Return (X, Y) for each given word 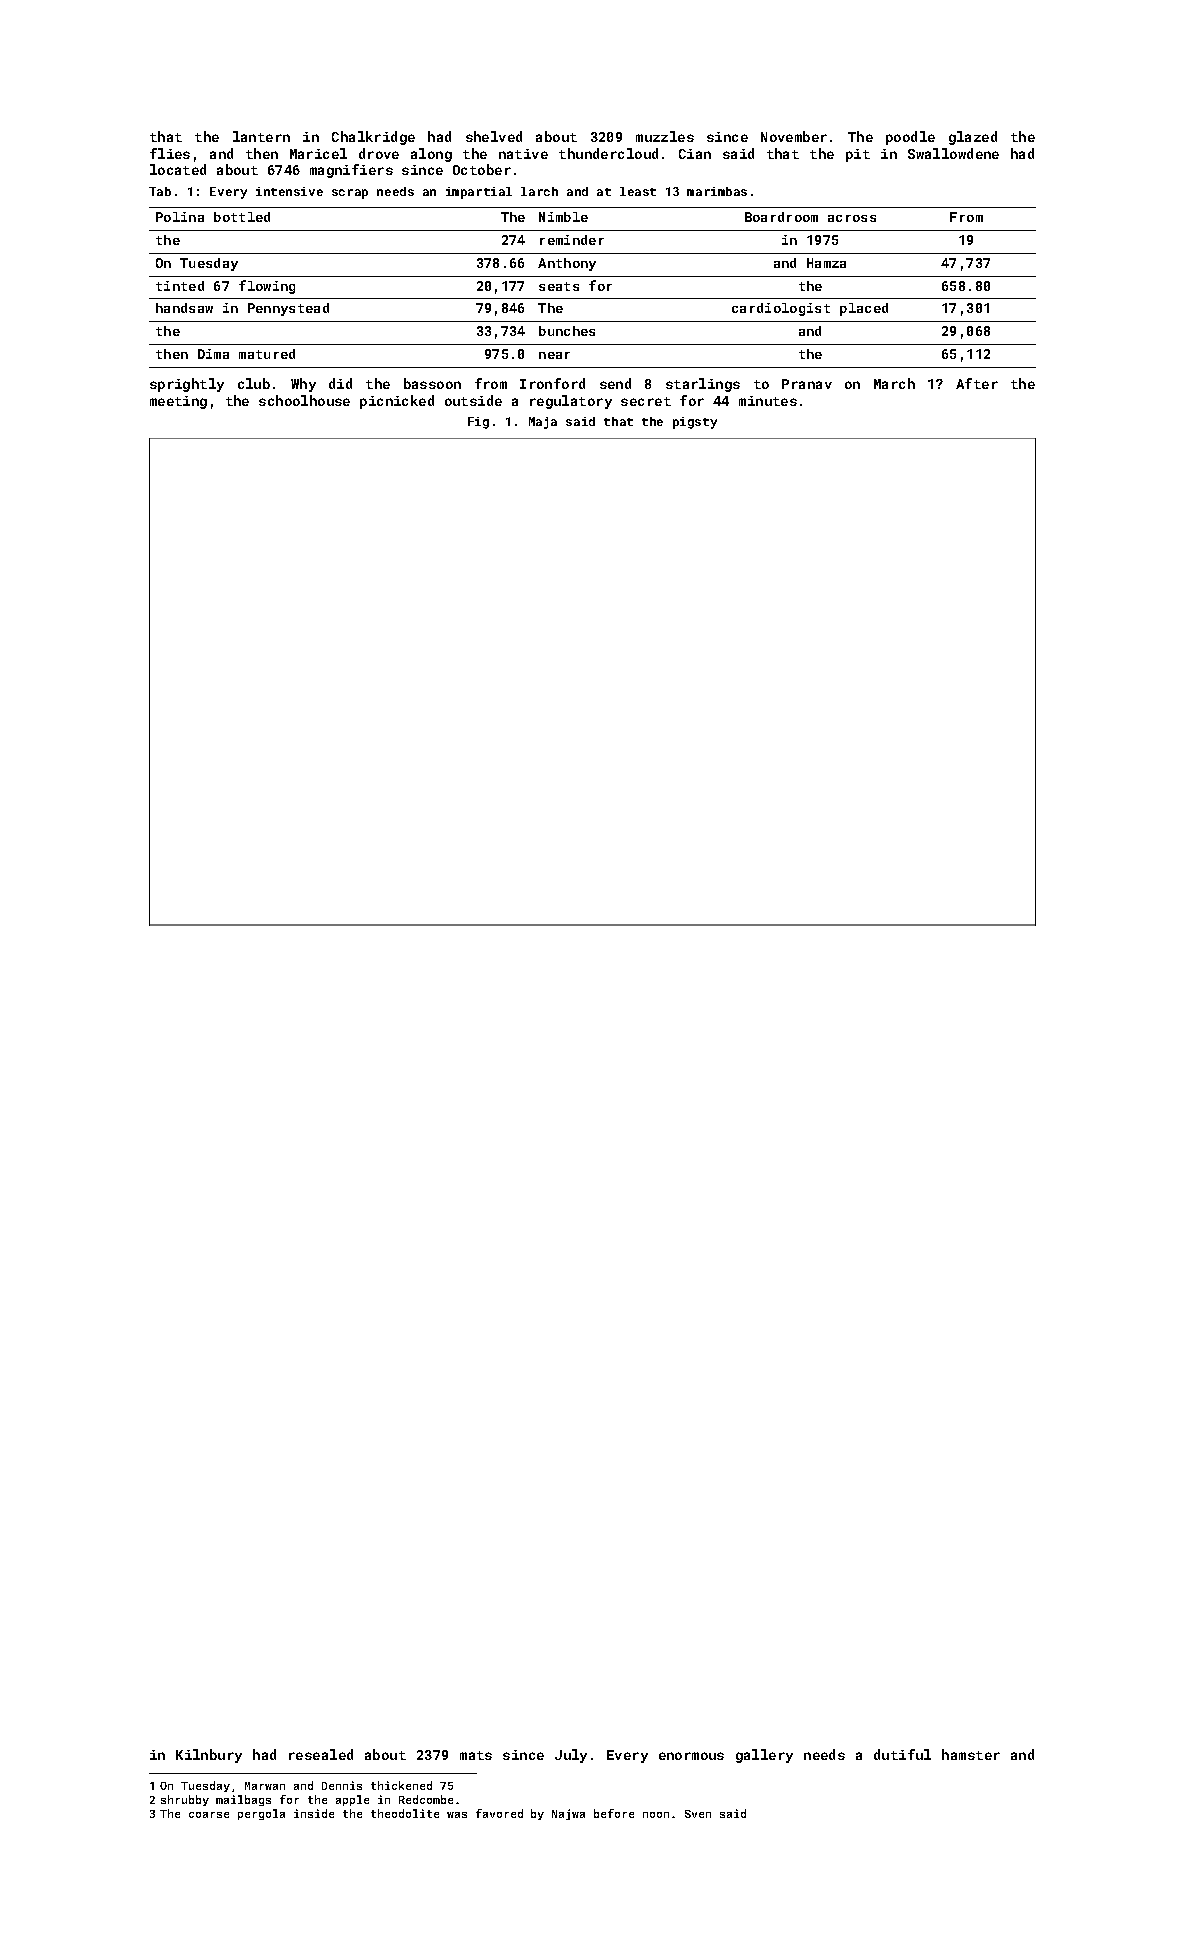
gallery (764, 1756)
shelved (494, 136)
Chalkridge (373, 138)
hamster (971, 1754)
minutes (768, 401)
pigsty (695, 423)
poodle (910, 138)
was (457, 1815)
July (571, 1756)
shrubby (185, 1800)
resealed (321, 1754)
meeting (178, 402)
